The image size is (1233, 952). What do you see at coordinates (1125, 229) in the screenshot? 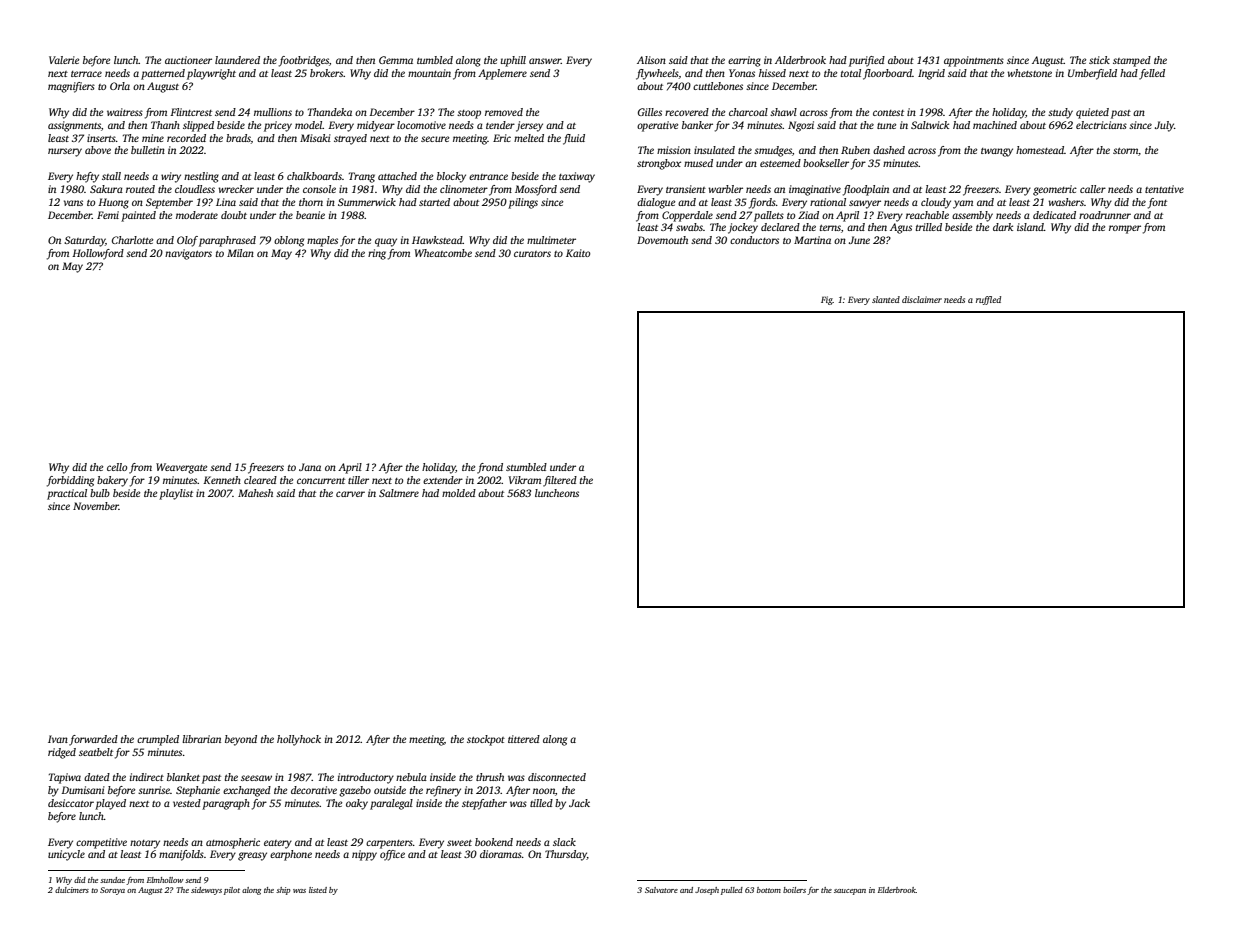
I see `romper` at bounding box center [1125, 229].
